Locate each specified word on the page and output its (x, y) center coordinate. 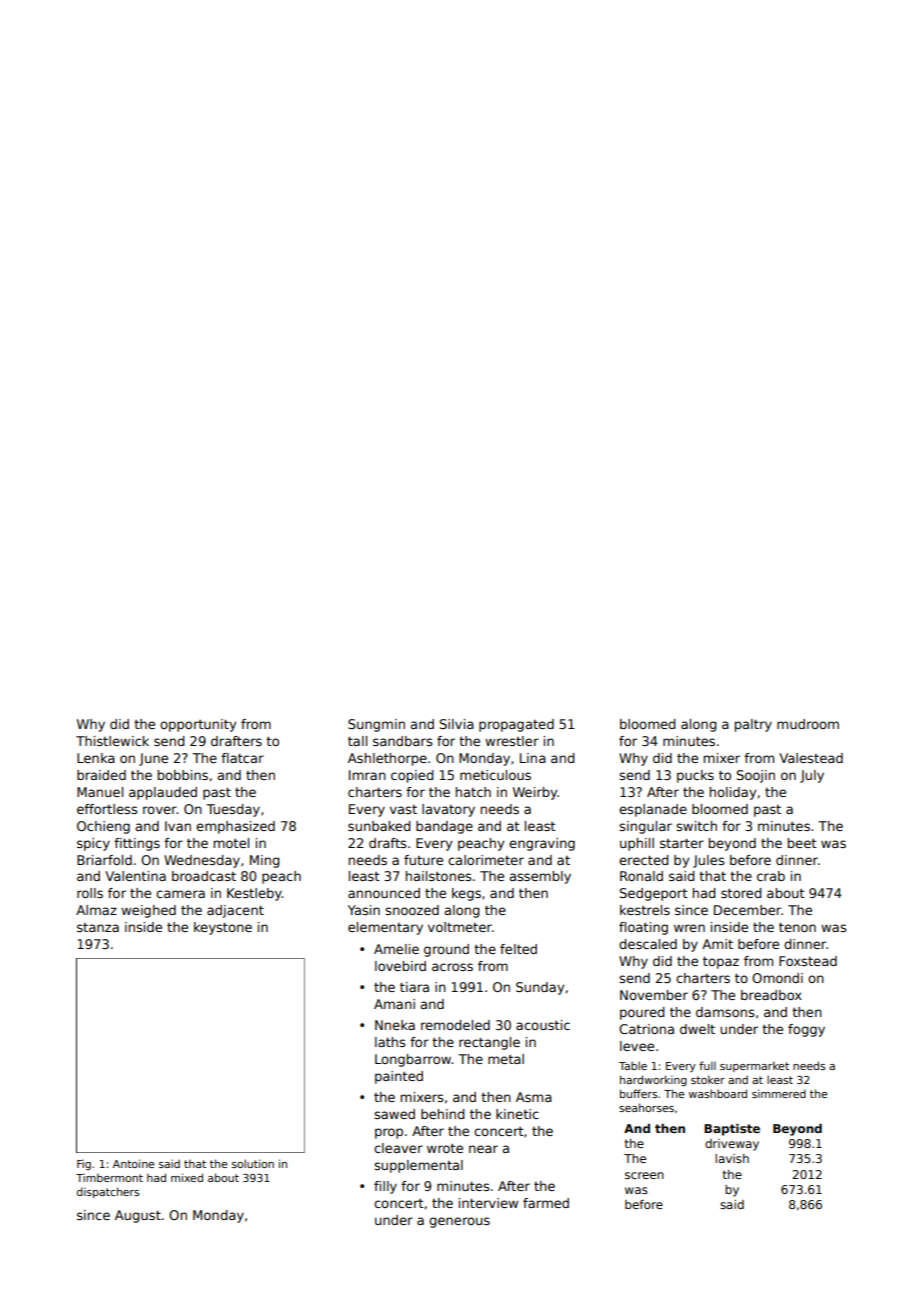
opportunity (198, 725)
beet (802, 843)
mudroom (808, 724)
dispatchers (108, 1192)
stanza (98, 927)
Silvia (457, 724)
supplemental (418, 1166)
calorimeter (486, 860)
